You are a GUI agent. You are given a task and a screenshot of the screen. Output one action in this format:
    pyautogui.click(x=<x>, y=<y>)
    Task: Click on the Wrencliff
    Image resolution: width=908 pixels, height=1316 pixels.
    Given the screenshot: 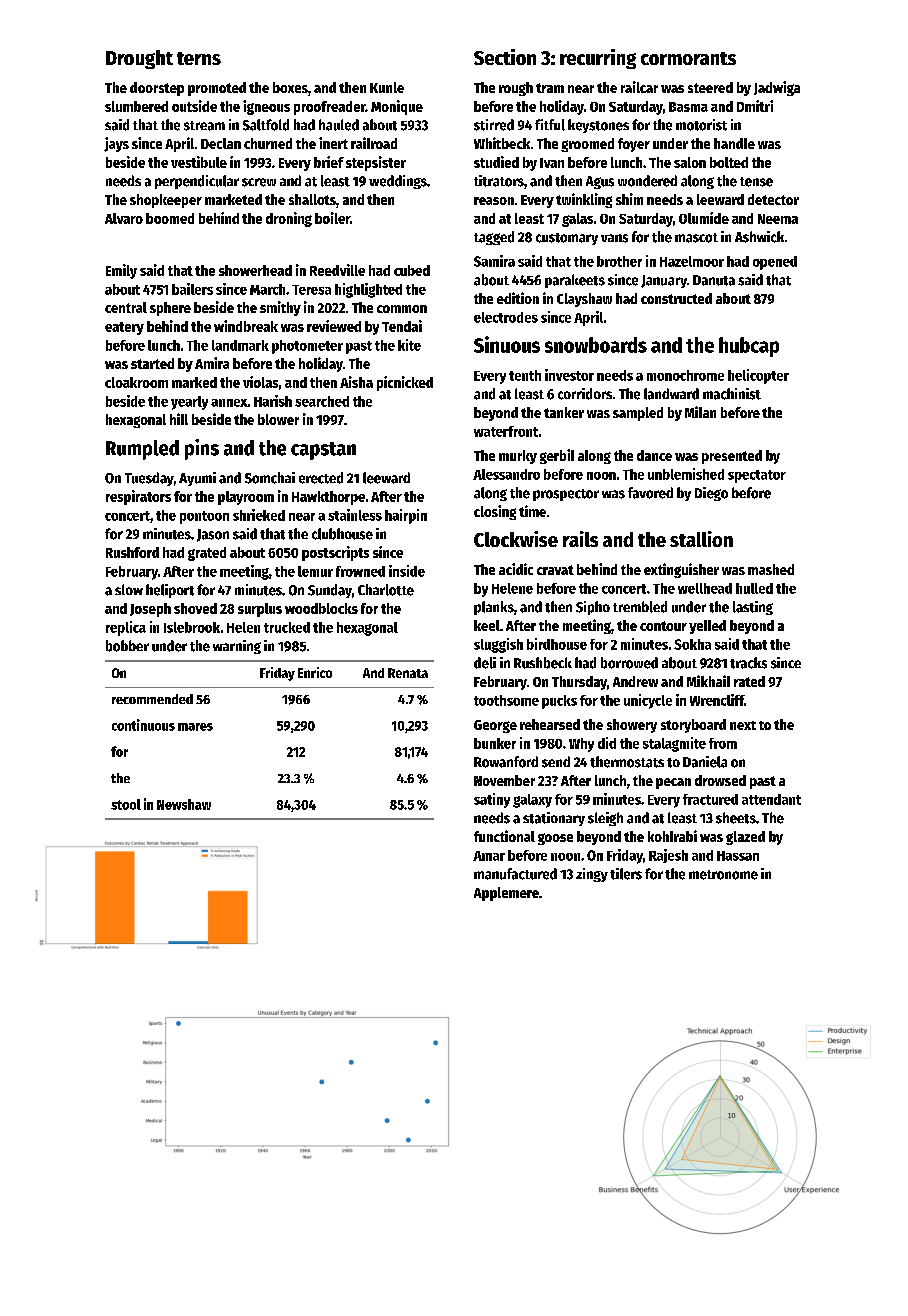 What is the action you would take?
    pyautogui.click(x=717, y=700)
